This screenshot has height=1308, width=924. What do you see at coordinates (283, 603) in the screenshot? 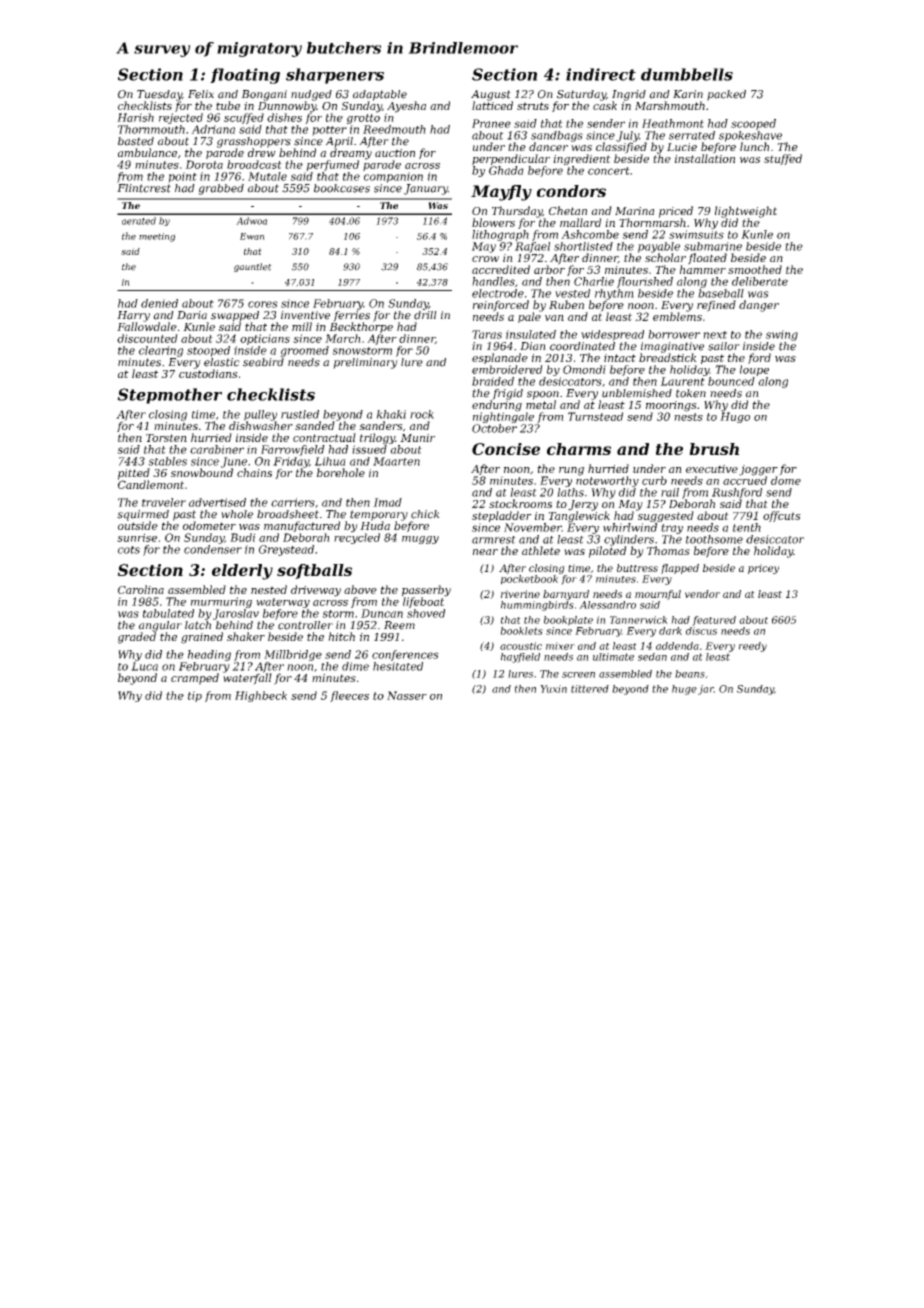
I see `waterway` at bounding box center [283, 603].
